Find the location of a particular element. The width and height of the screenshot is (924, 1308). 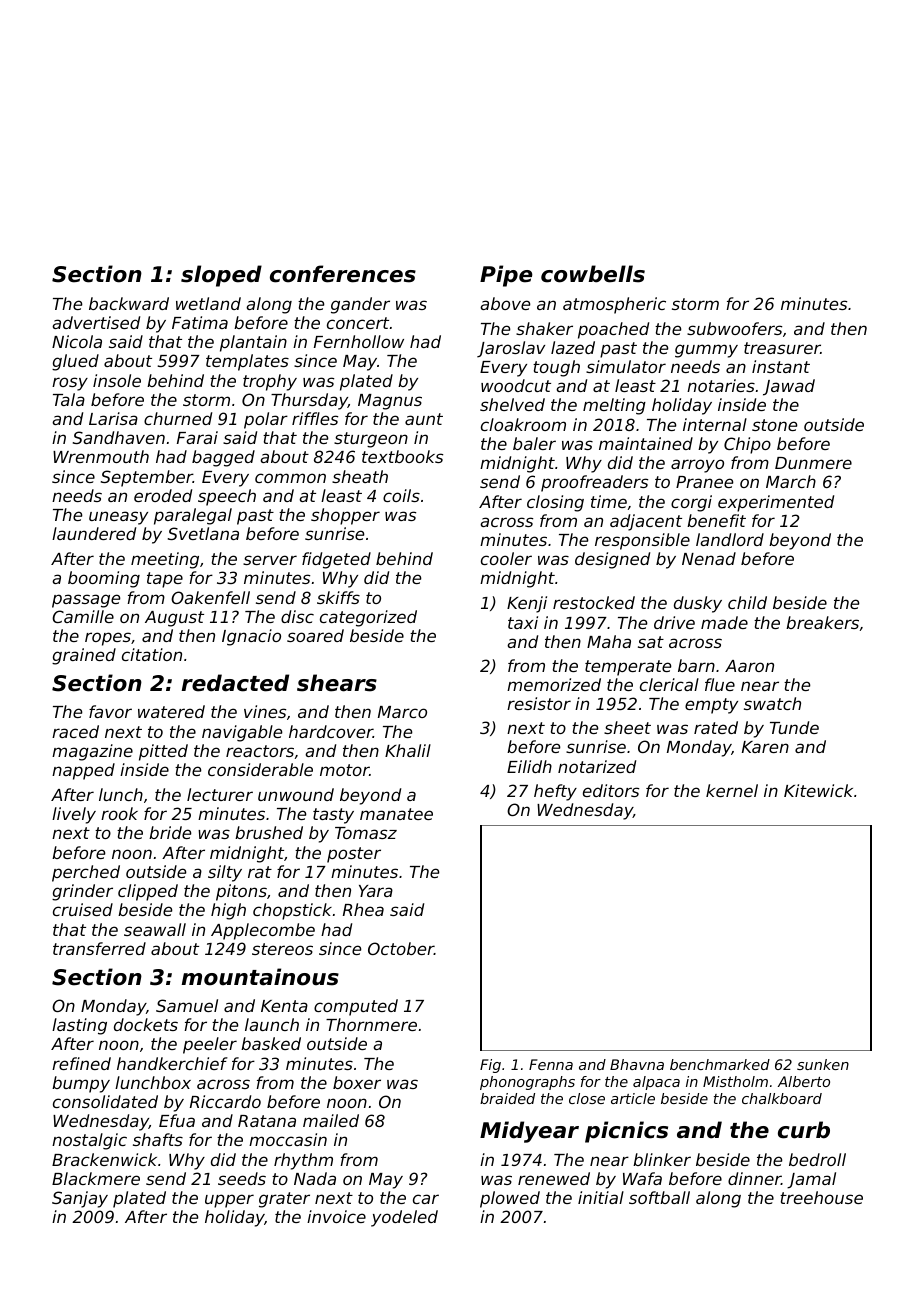

Thornmere is located at coordinates (371, 1024).
